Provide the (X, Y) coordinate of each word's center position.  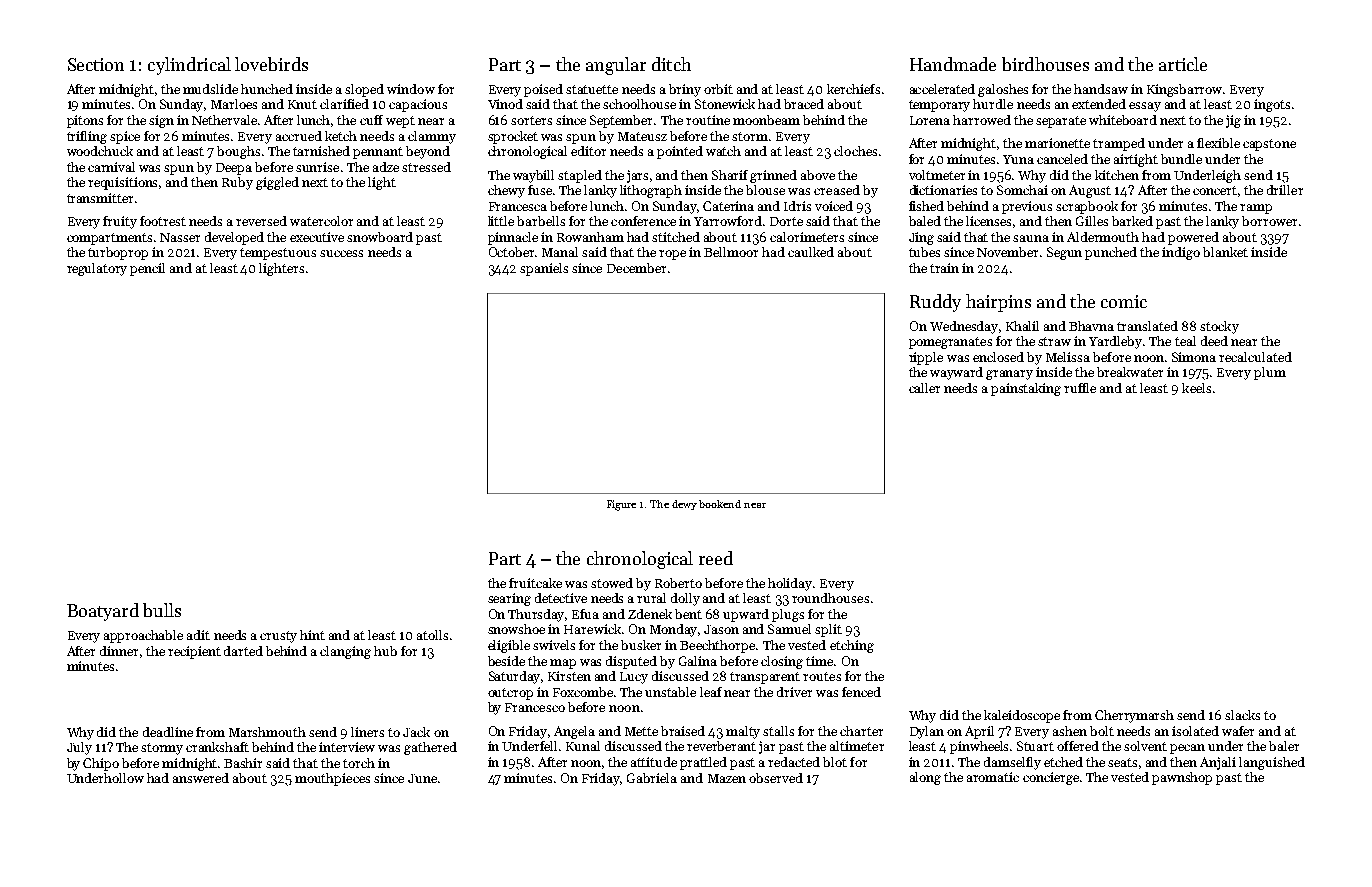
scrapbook (1087, 207)
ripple (926, 358)
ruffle (1080, 388)
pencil (147, 269)
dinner (119, 651)
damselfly (1012, 763)
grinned (773, 176)
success (341, 253)
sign (161, 121)
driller (1285, 190)
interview (347, 747)
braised (683, 731)
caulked (811, 252)
